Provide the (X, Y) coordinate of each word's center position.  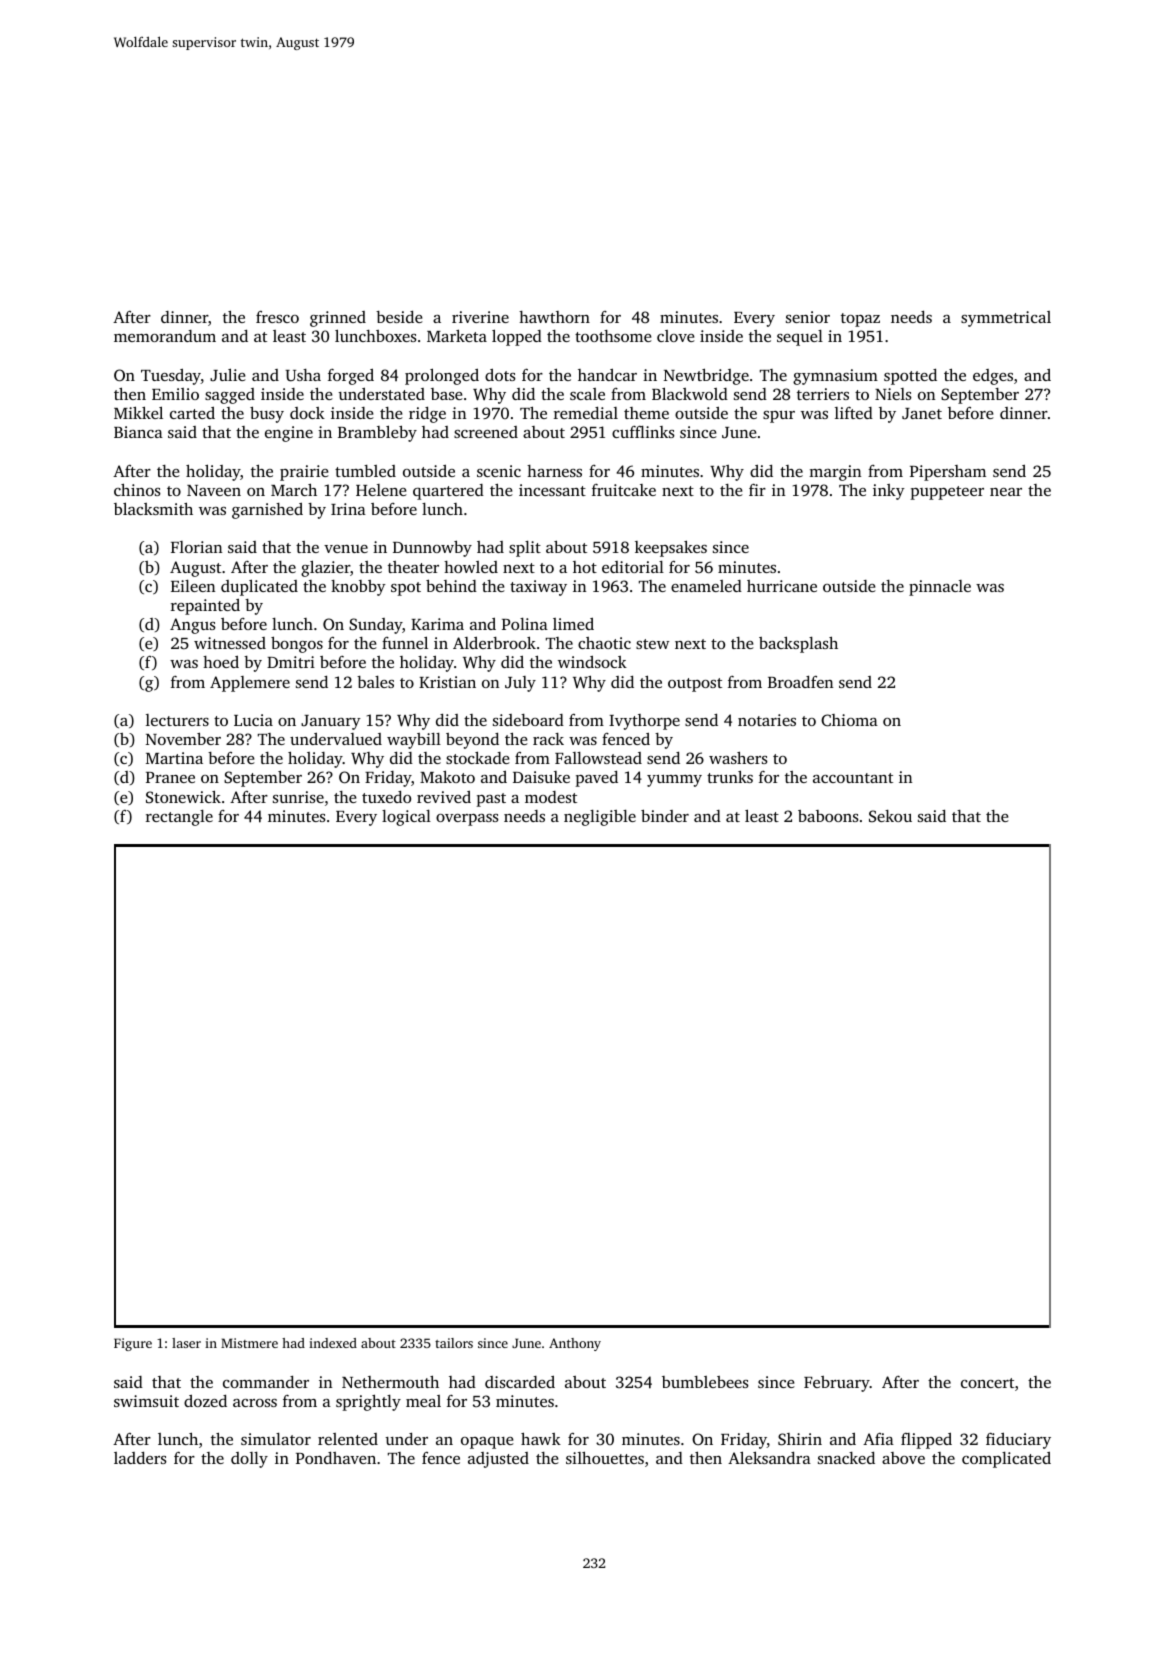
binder (665, 815)
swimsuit (146, 1401)
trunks (730, 776)
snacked (846, 1458)
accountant (853, 778)
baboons (828, 816)
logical (406, 818)
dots (500, 375)
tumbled (365, 471)
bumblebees (705, 1382)
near (1006, 492)
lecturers (177, 720)
